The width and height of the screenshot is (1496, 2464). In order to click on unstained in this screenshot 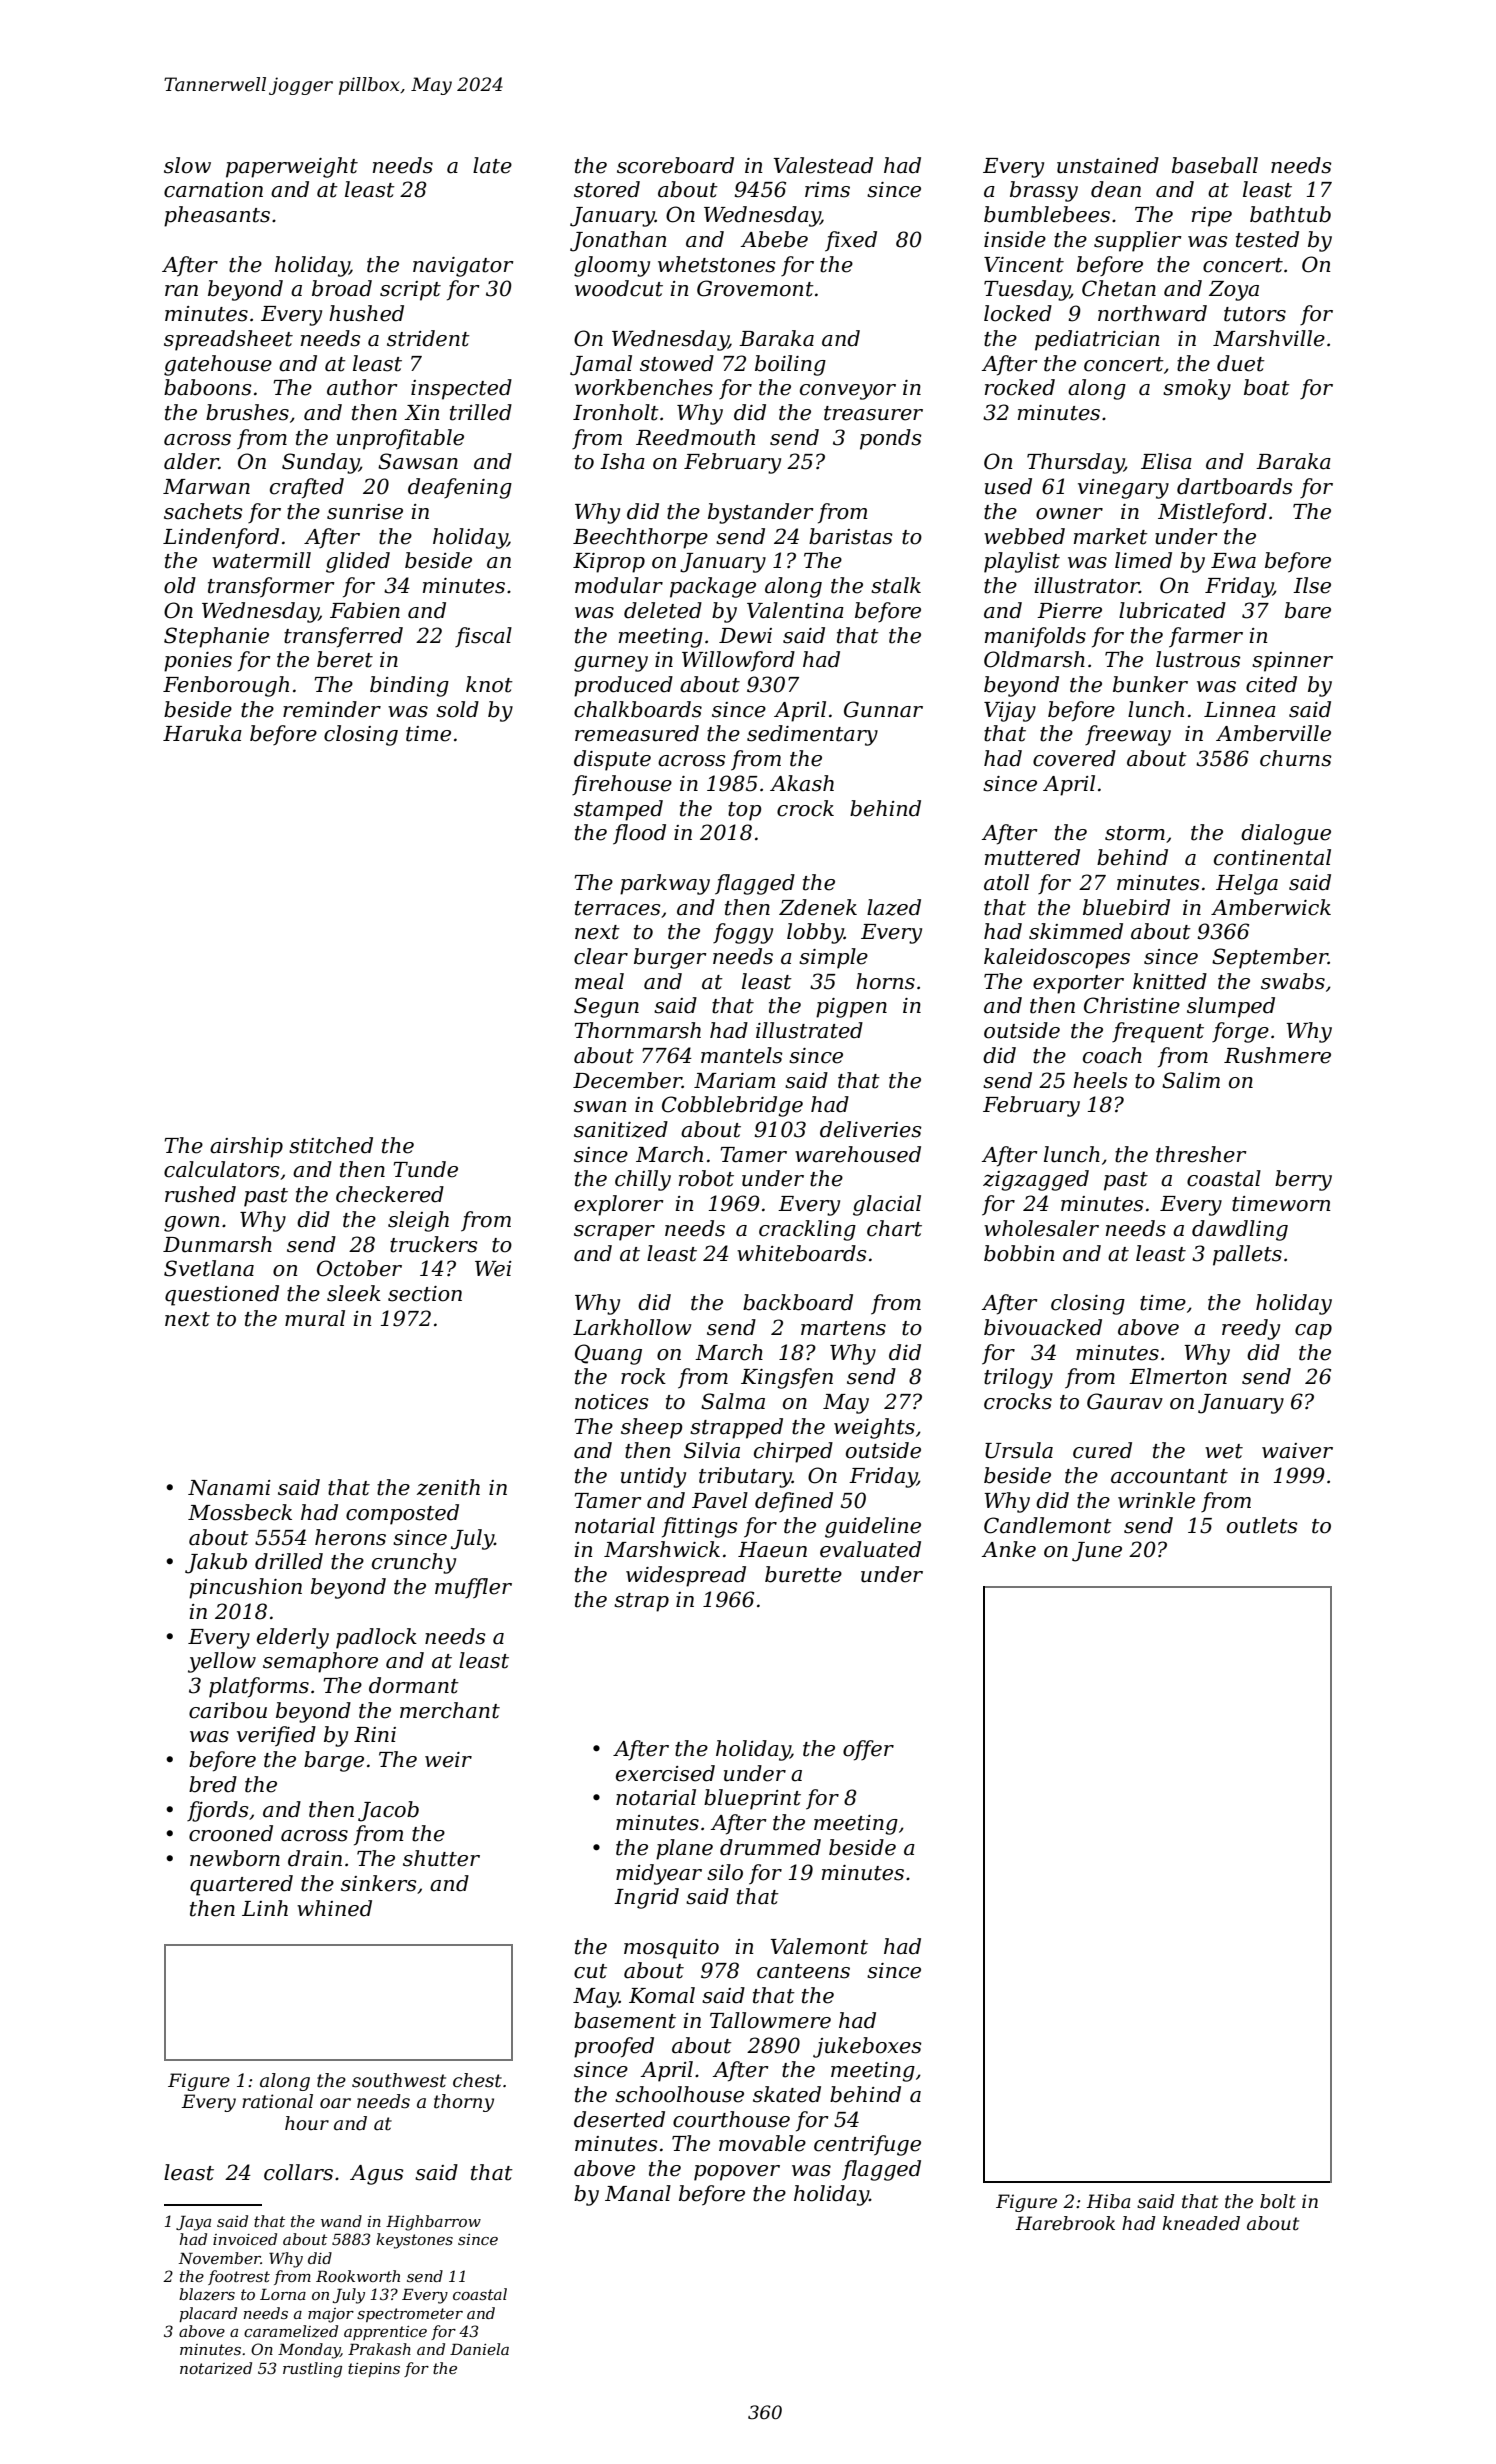, I will do `click(1108, 165)`.
